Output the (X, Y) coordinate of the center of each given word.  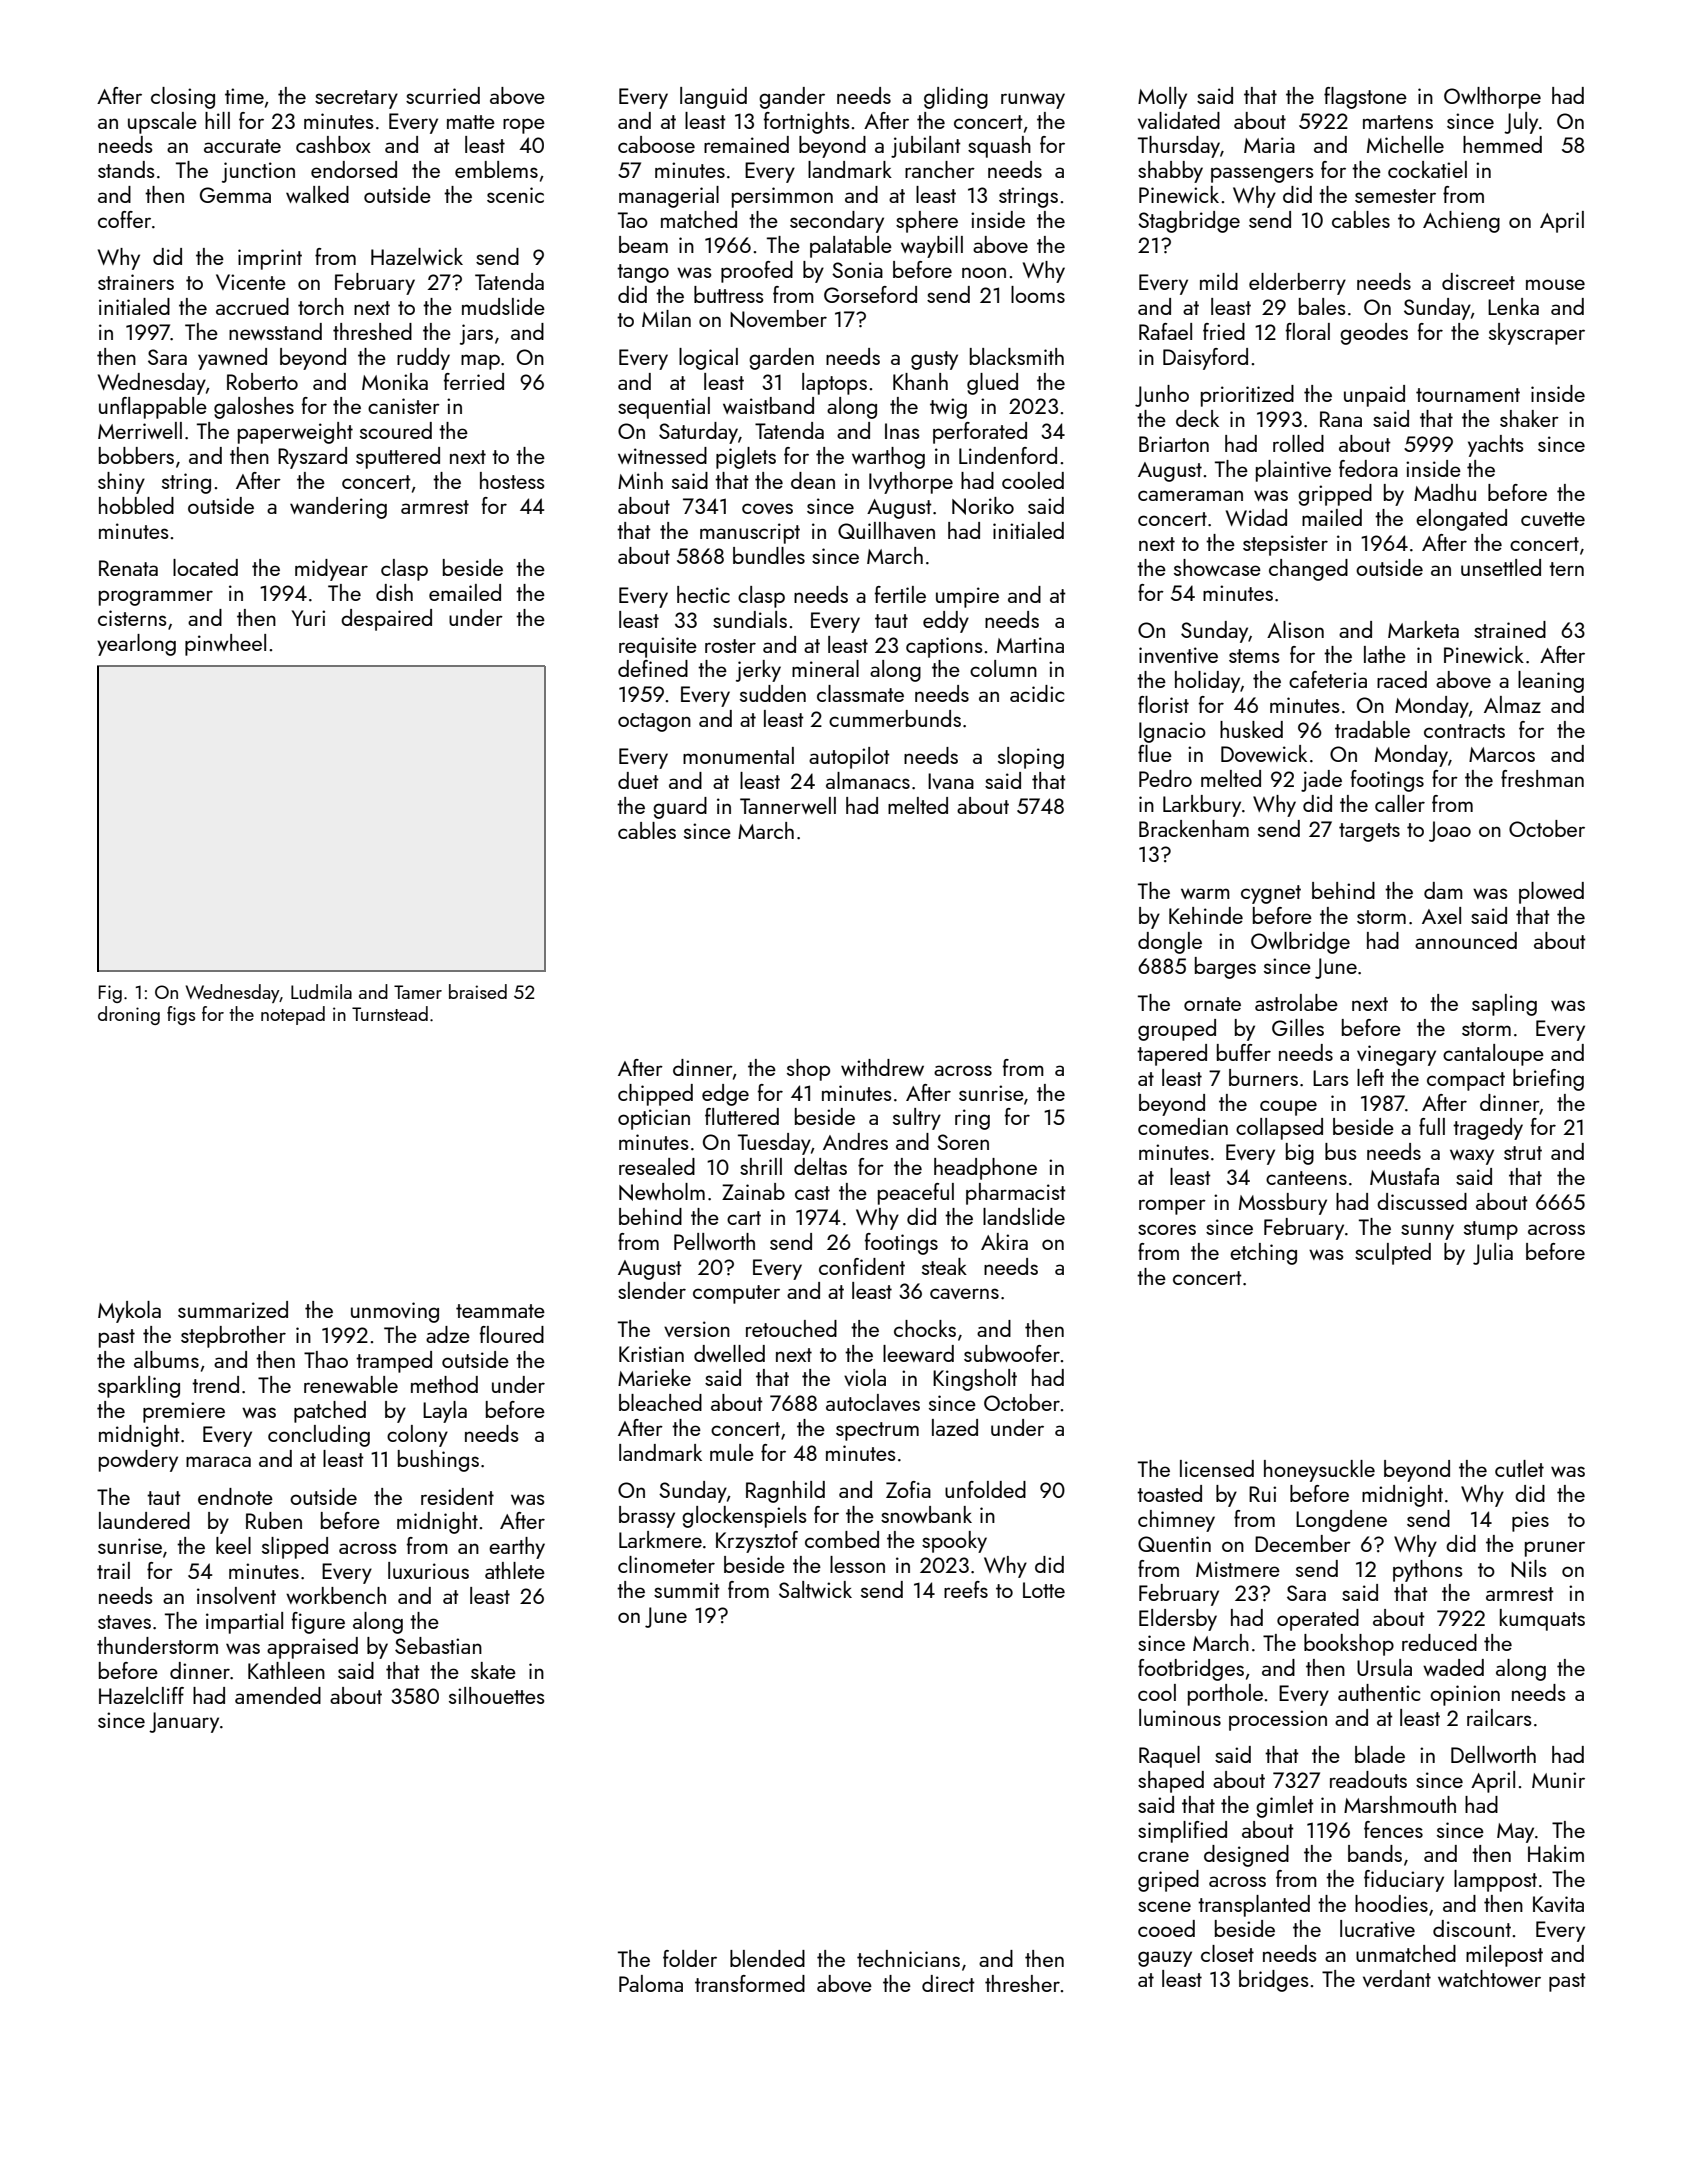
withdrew (882, 1067)
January (184, 1722)
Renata (128, 568)
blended (767, 1958)
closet (1227, 1953)
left (1370, 1077)
